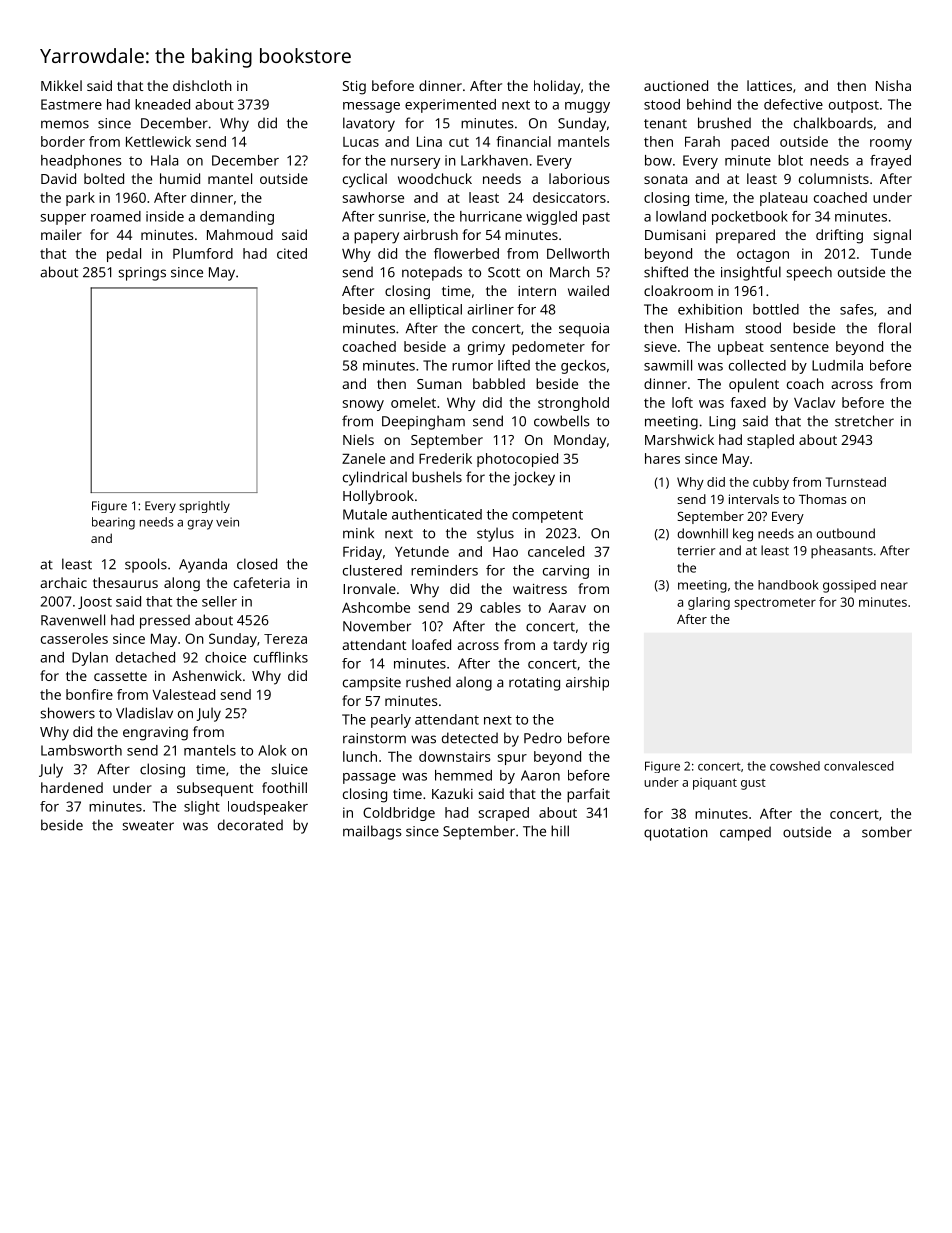 The image size is (952, 1233). Describe the element at coordinates (72, 787) in the page. I see `hardened` at that location.
